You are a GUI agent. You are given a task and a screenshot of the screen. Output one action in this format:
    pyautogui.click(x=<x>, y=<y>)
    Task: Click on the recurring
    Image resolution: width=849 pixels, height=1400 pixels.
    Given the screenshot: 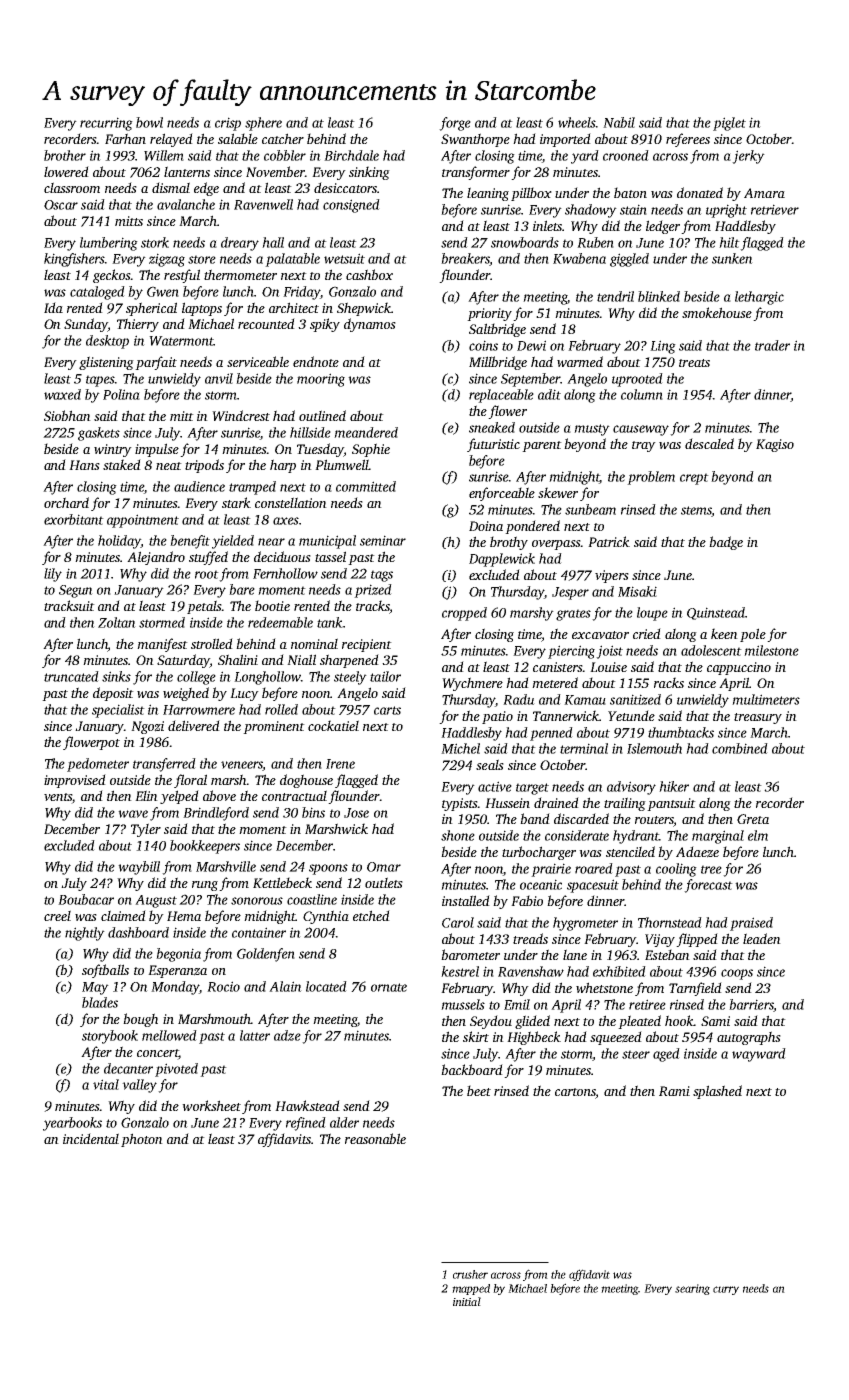 What is the action you would take?
    pyautogui.click(x=106, y=124)
